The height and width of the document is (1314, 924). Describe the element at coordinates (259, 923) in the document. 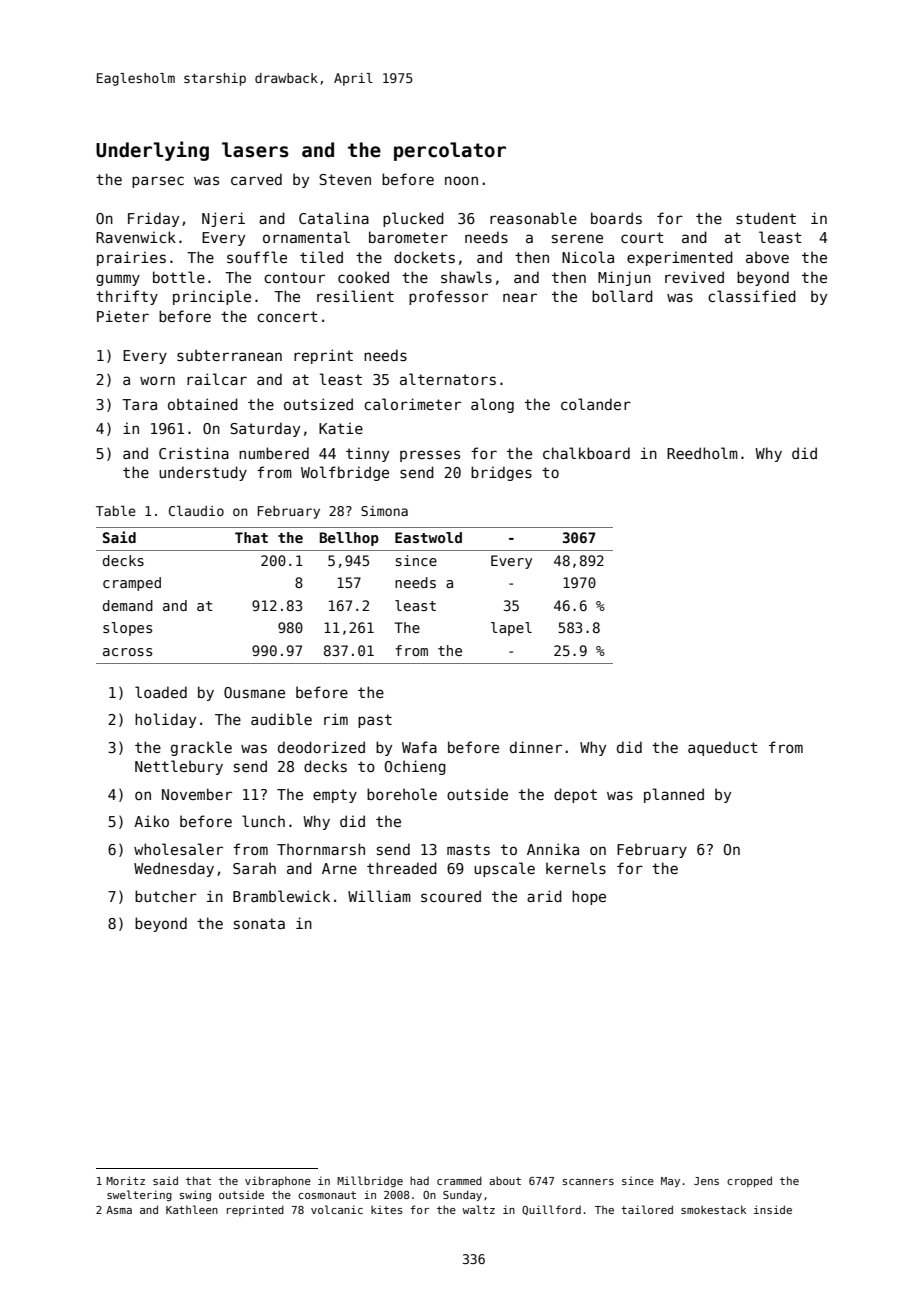

I see `sonata` at that location.
